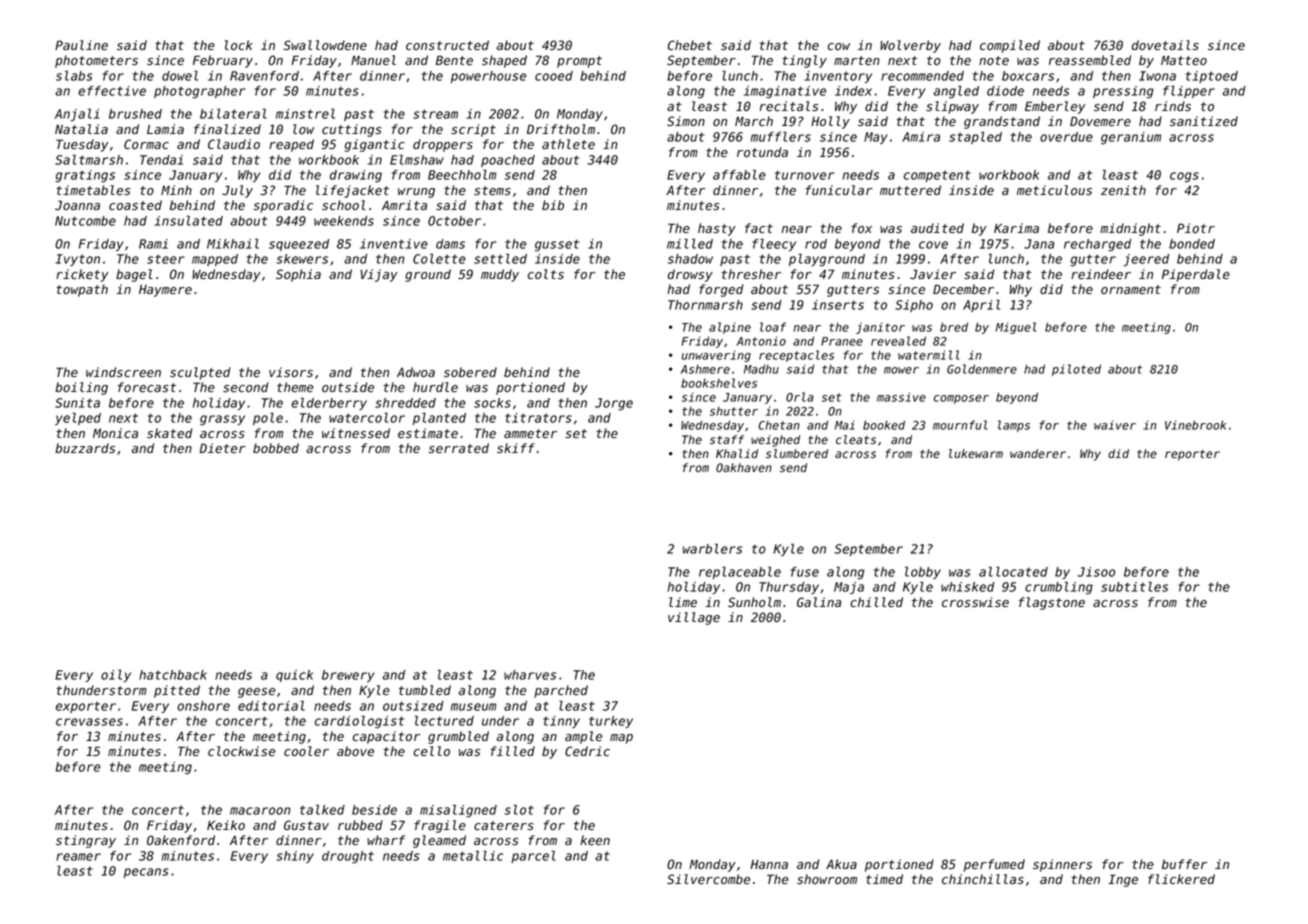 This screenshot has width=1308, height=924. I want to click on crosswise, so click(975, 602).
